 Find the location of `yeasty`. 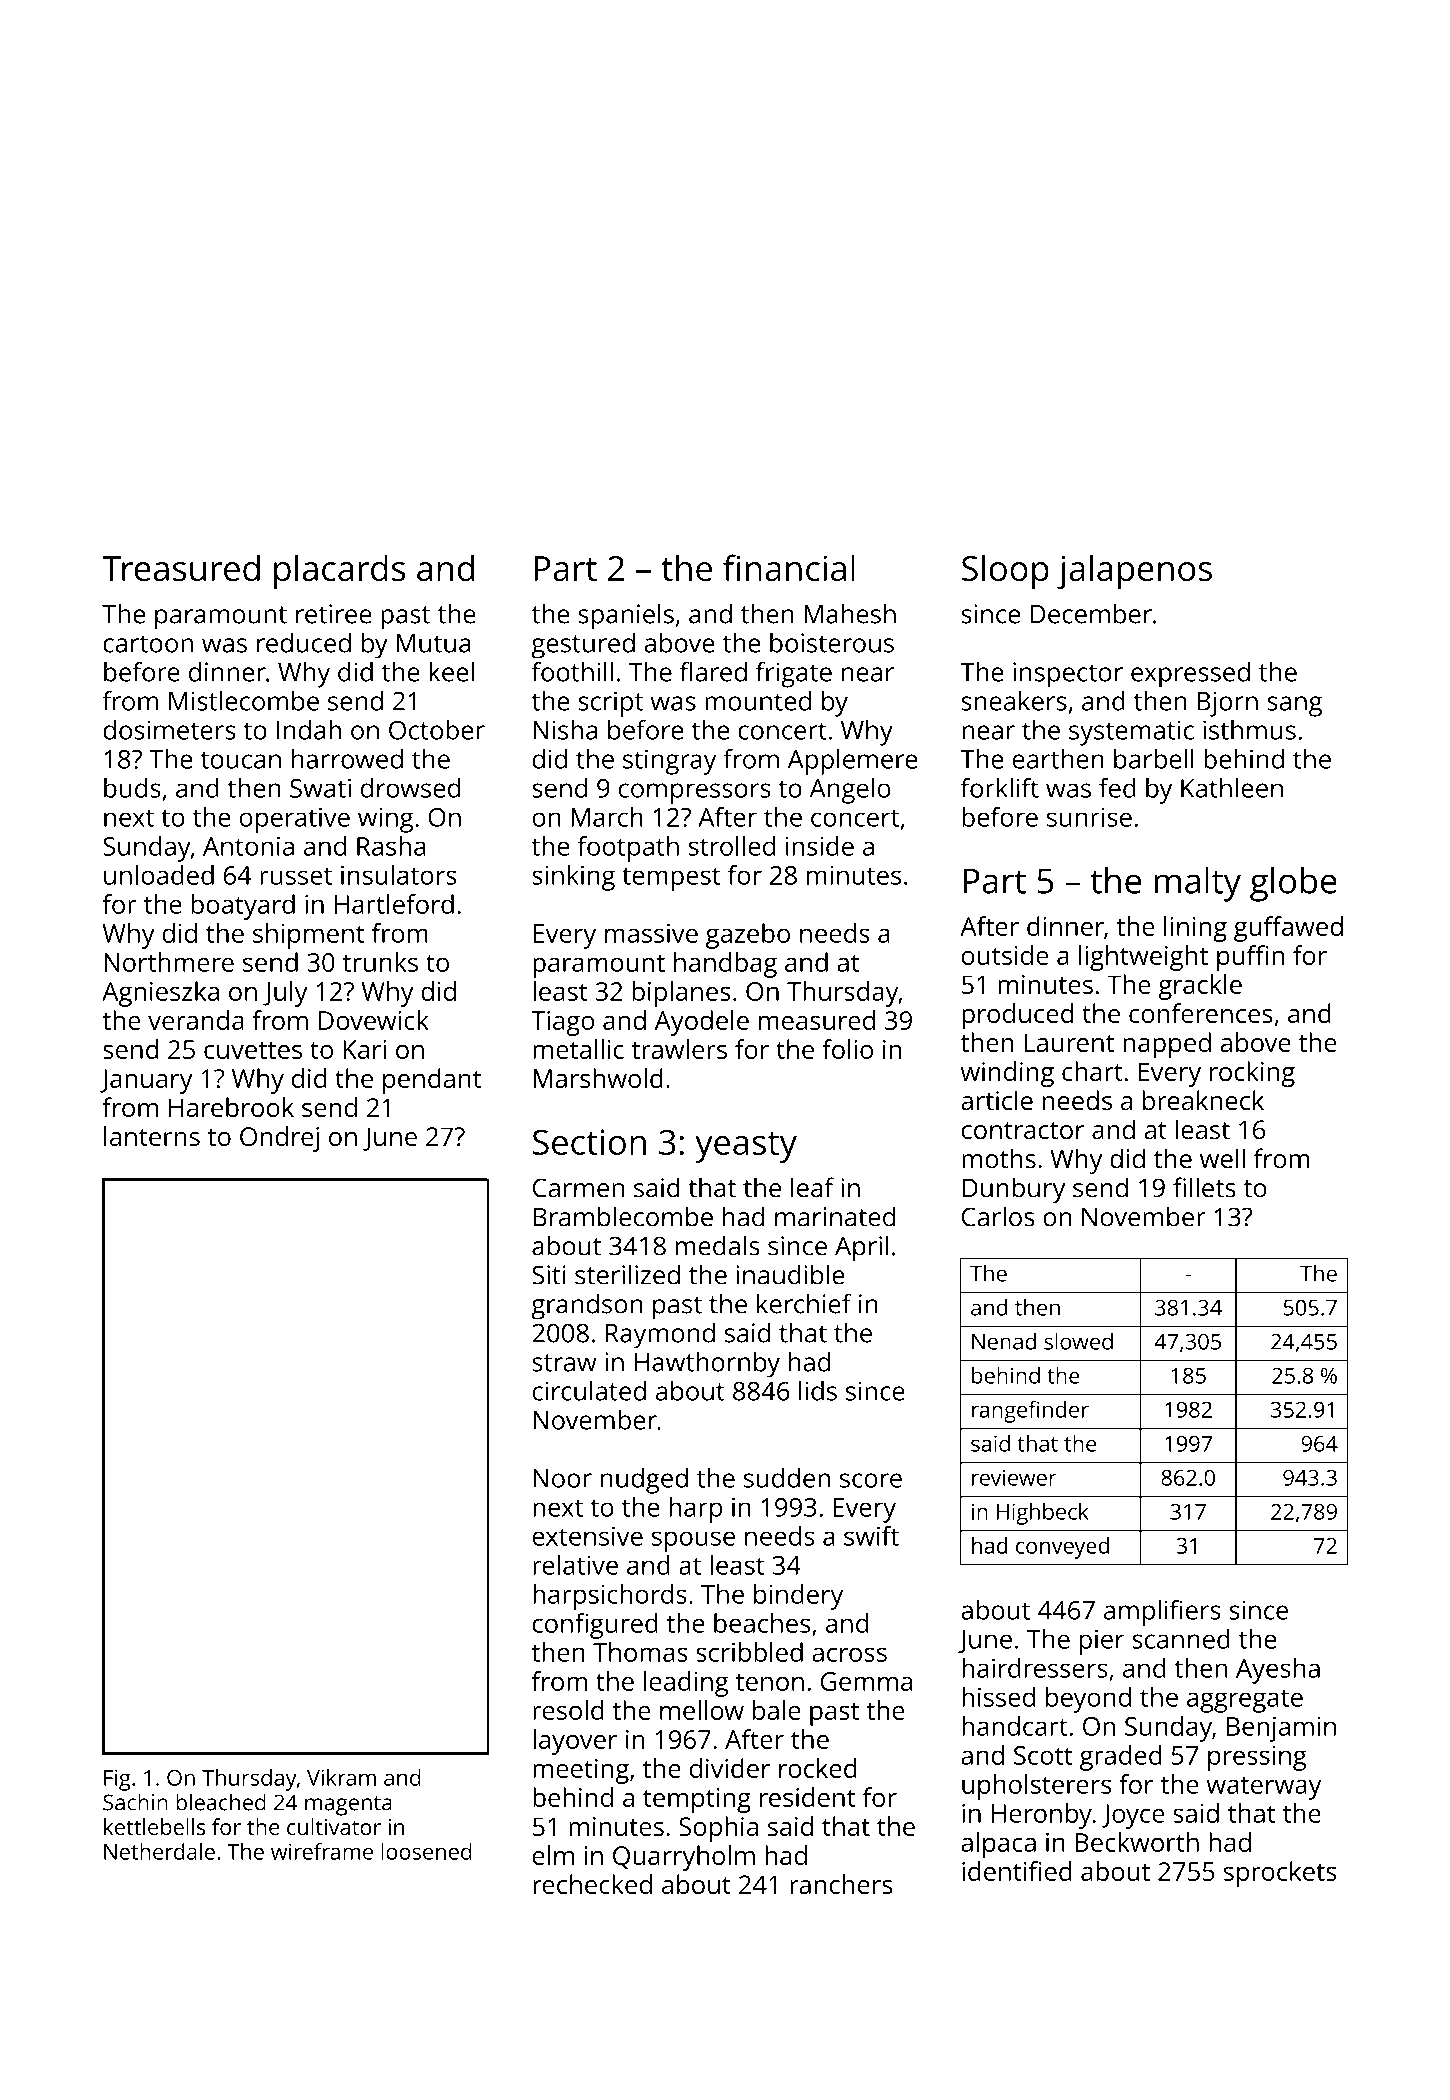

yeasty is located at coordinates (746, 1147).
